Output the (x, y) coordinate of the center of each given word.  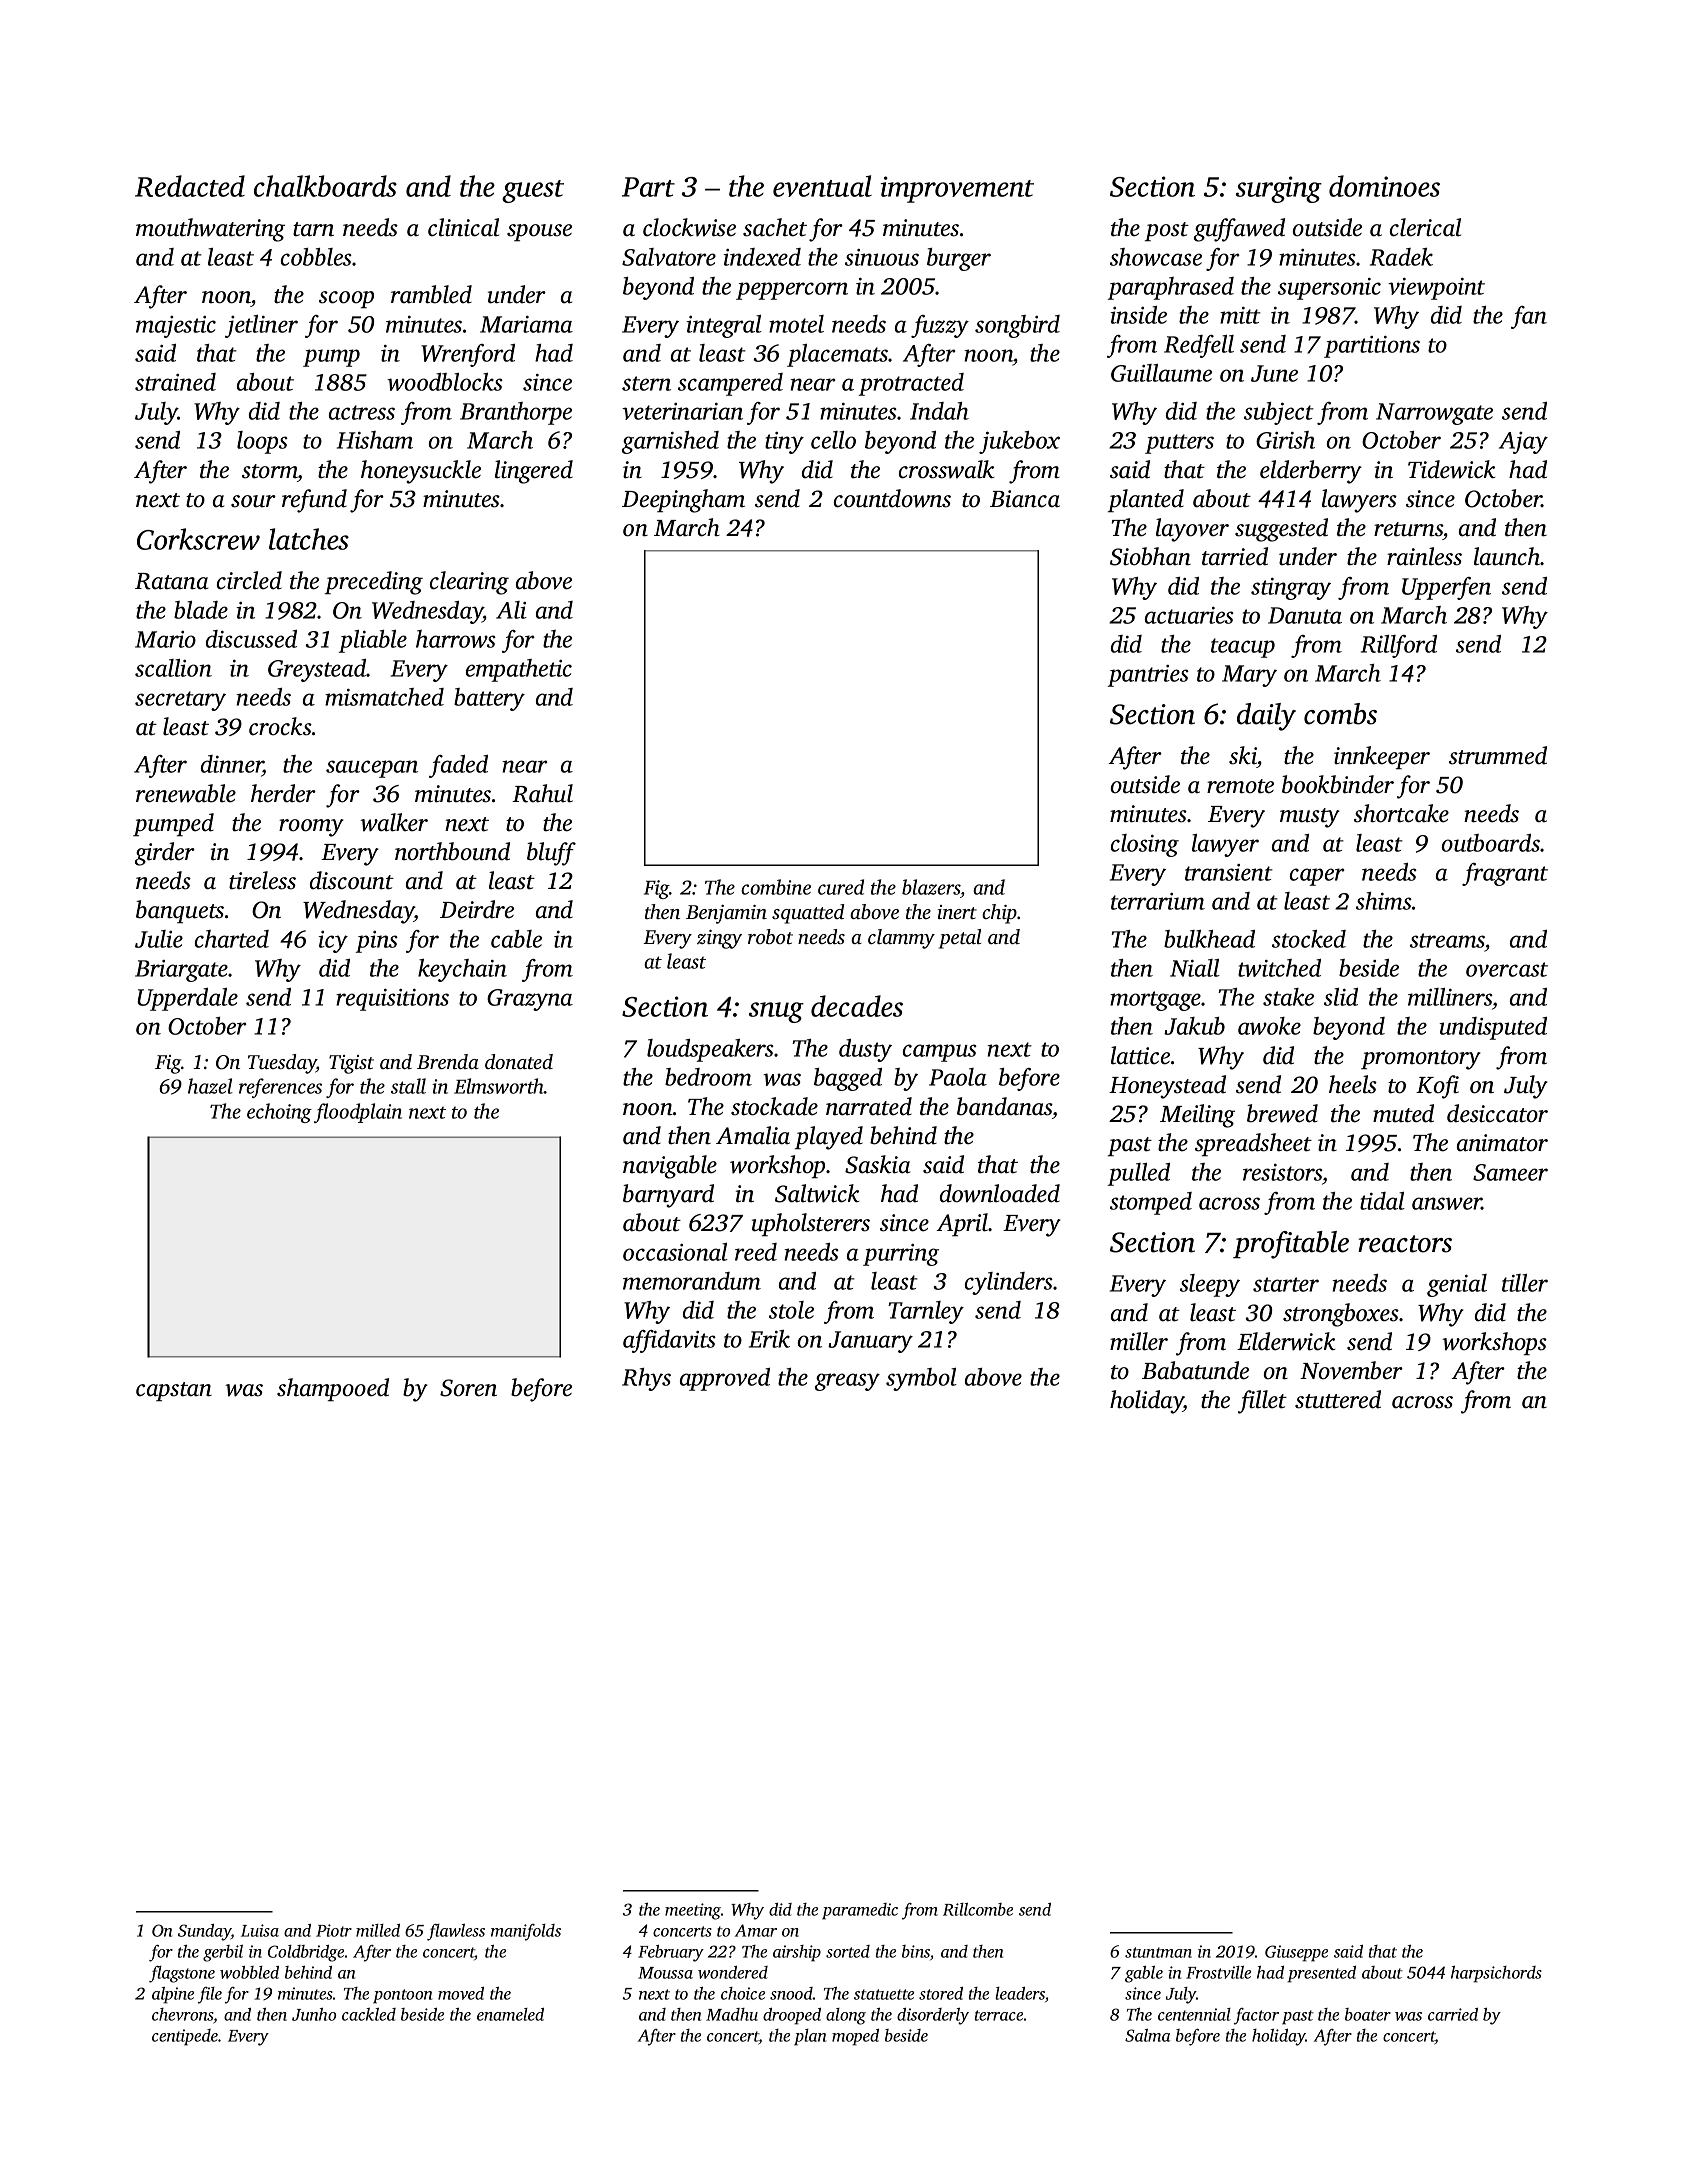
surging (1279, 189)
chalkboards (325, 186)
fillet (1262, 1402)
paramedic (860, 1911)
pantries (1148, 676)
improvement (957, 189)
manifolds (526, 1932)
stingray (1291, 589)
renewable (186, 793)
